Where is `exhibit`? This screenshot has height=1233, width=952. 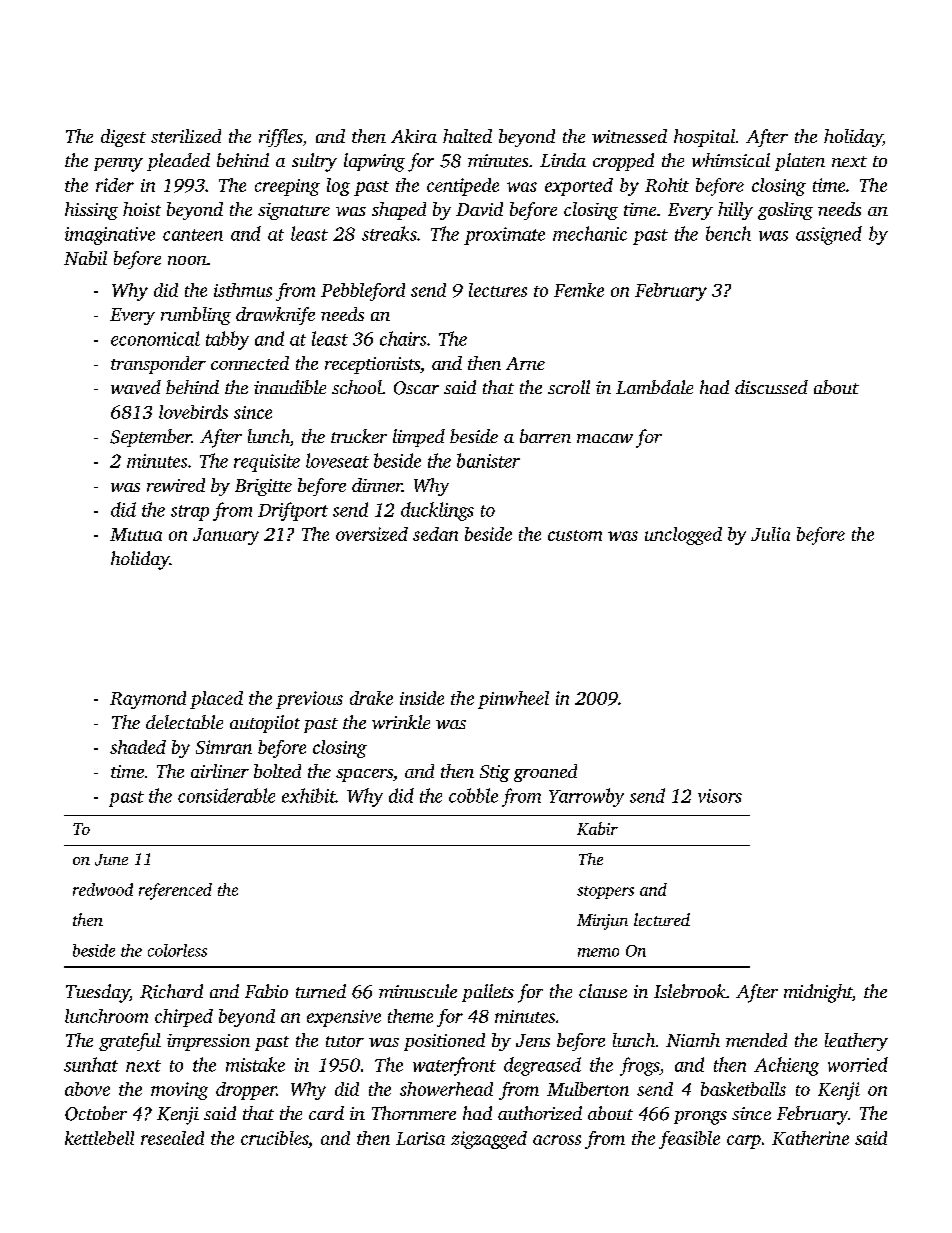 exhibit is located at coordinates (309, 795).
